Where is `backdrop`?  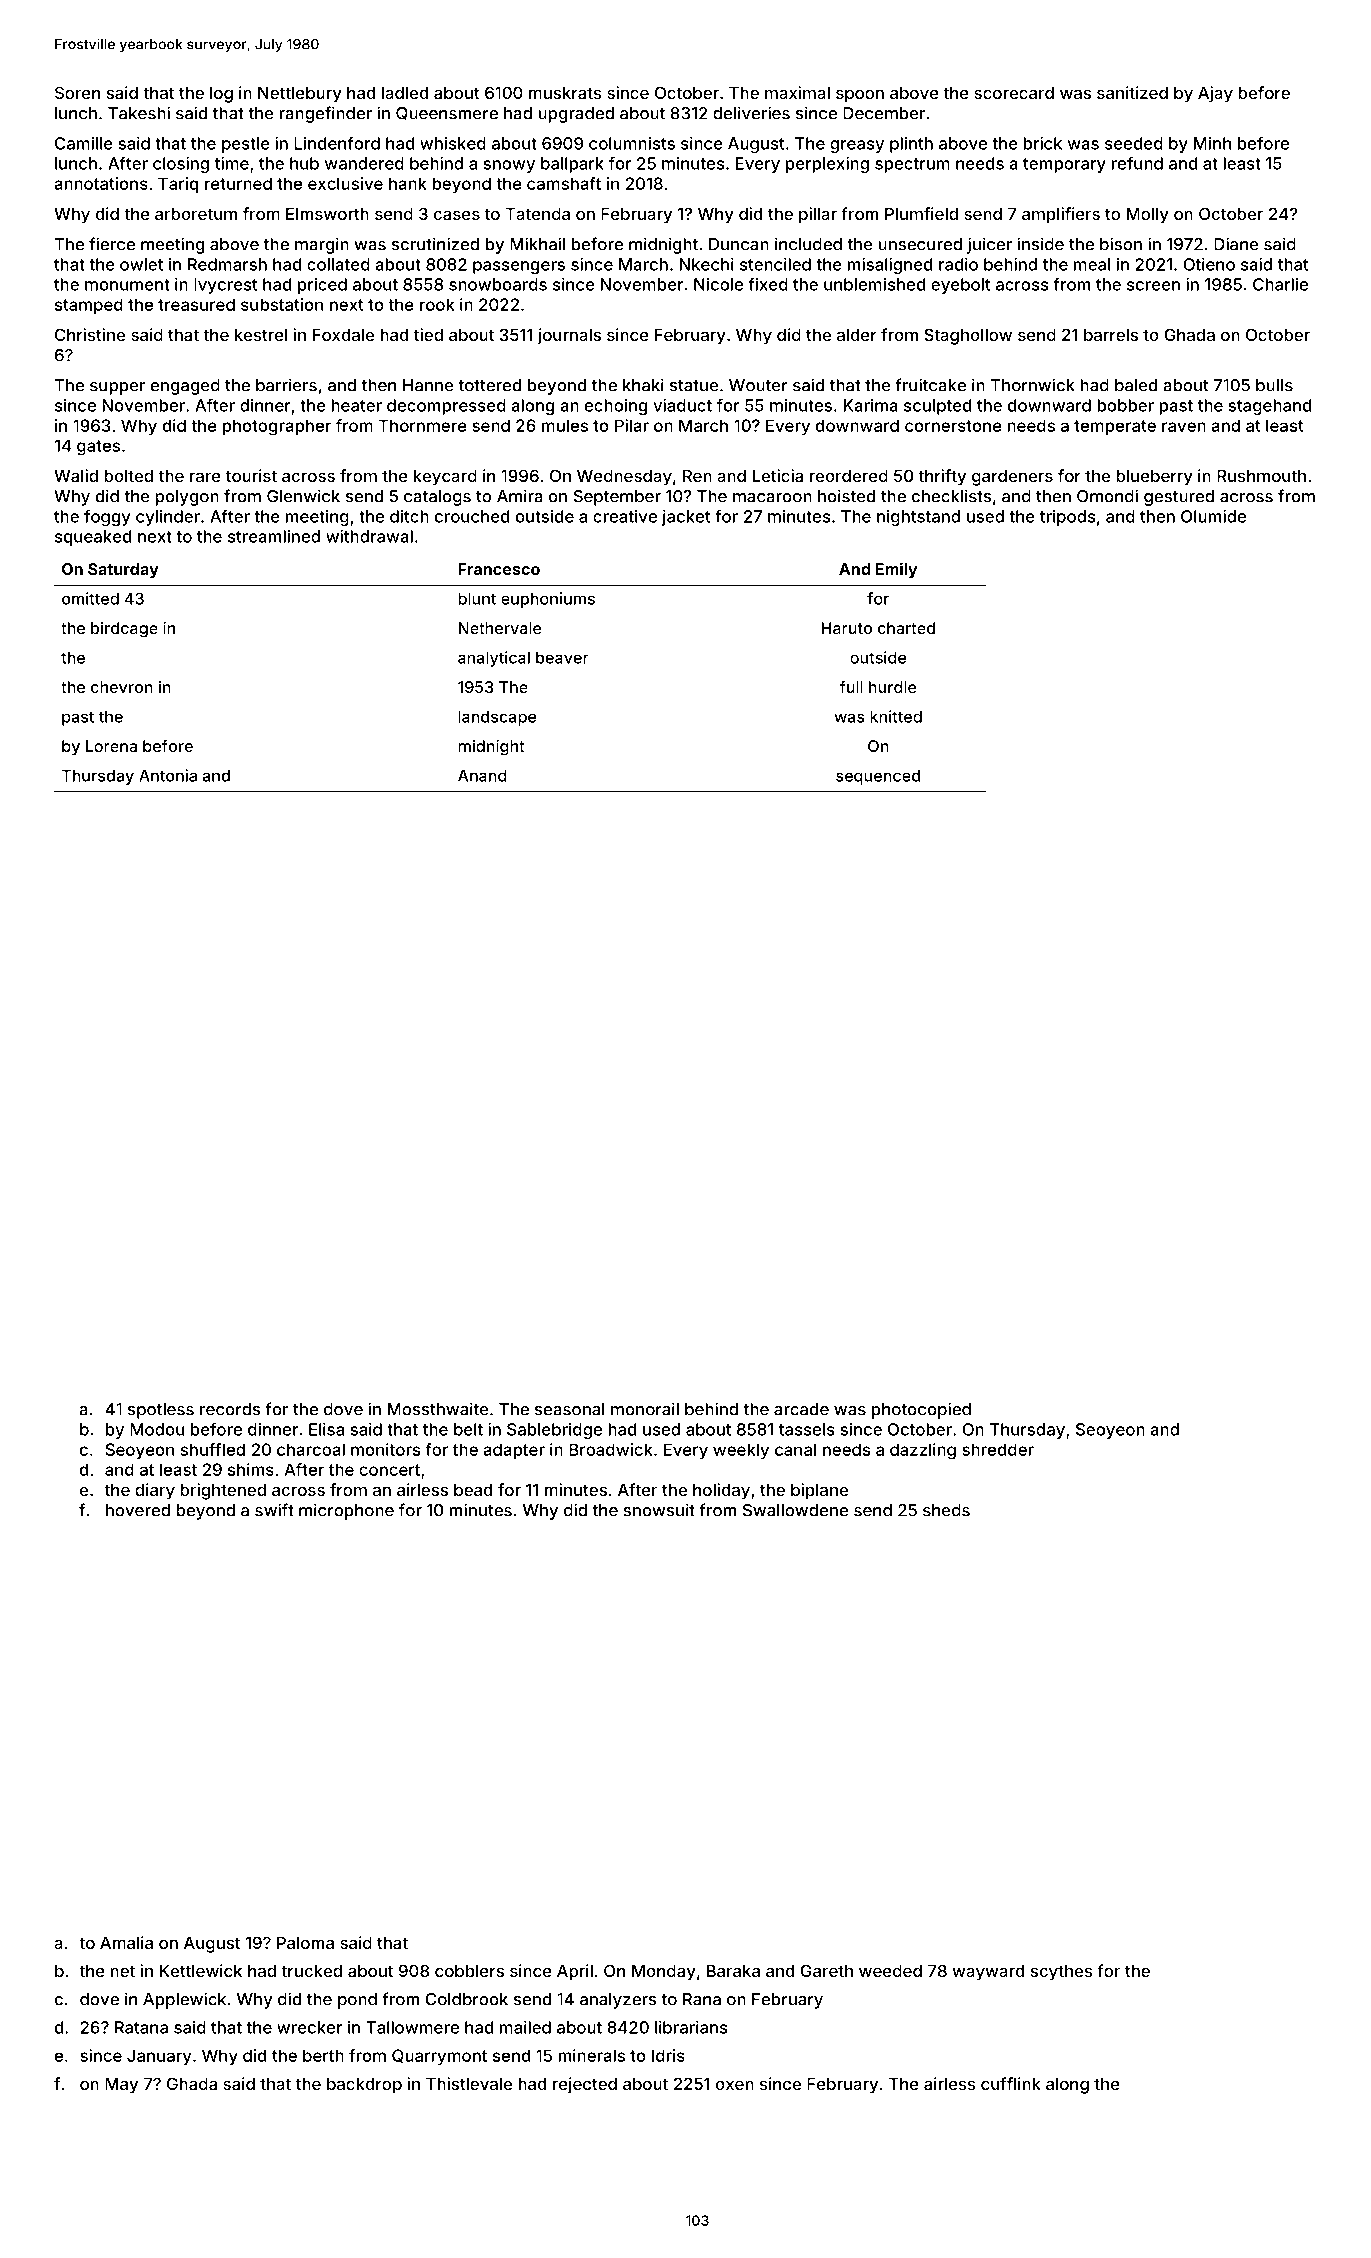
backdrop is located at coordinates (364, 2086).
